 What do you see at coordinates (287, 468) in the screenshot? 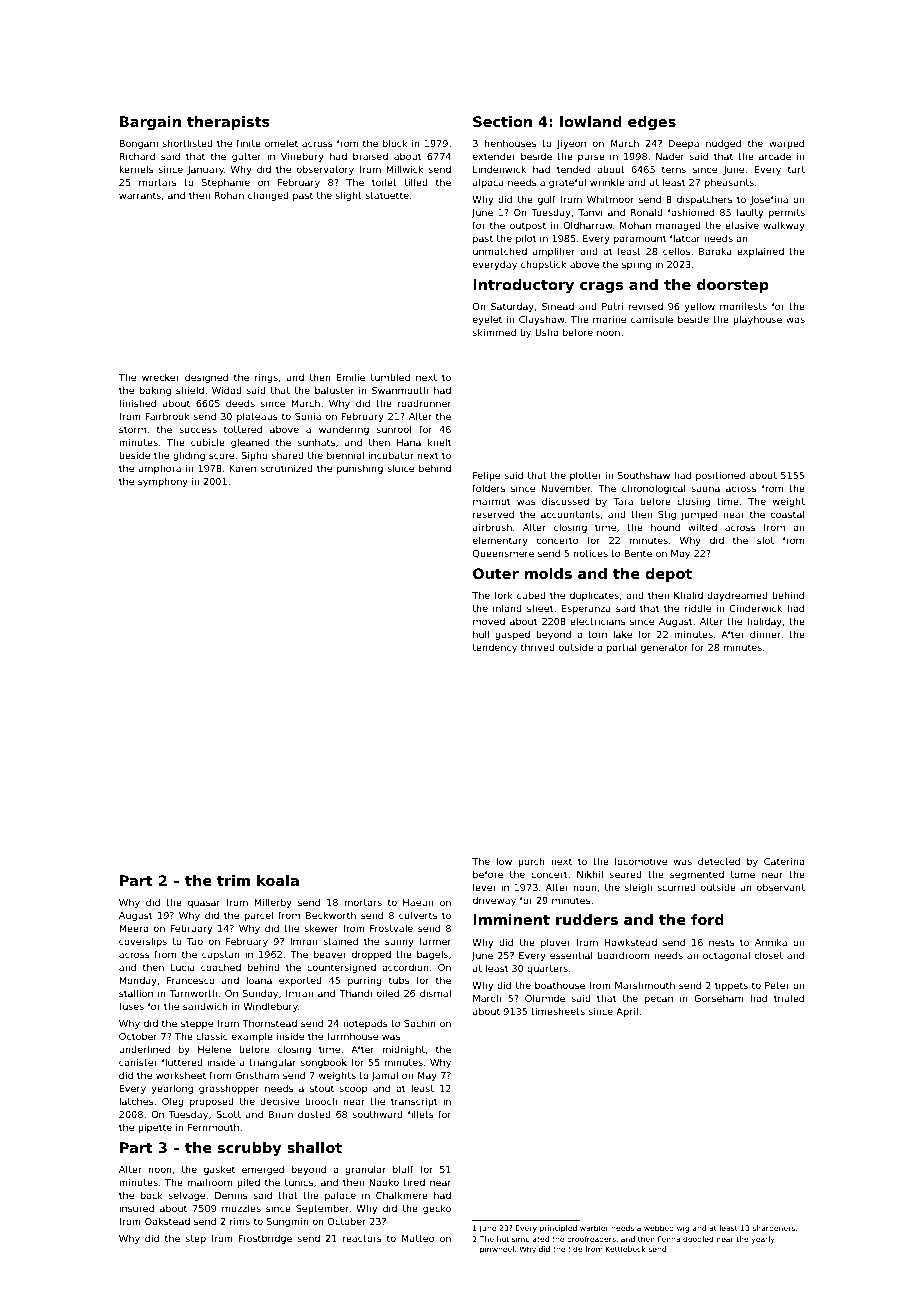
I see `scrutinized` at bounding box center [287, 468].
